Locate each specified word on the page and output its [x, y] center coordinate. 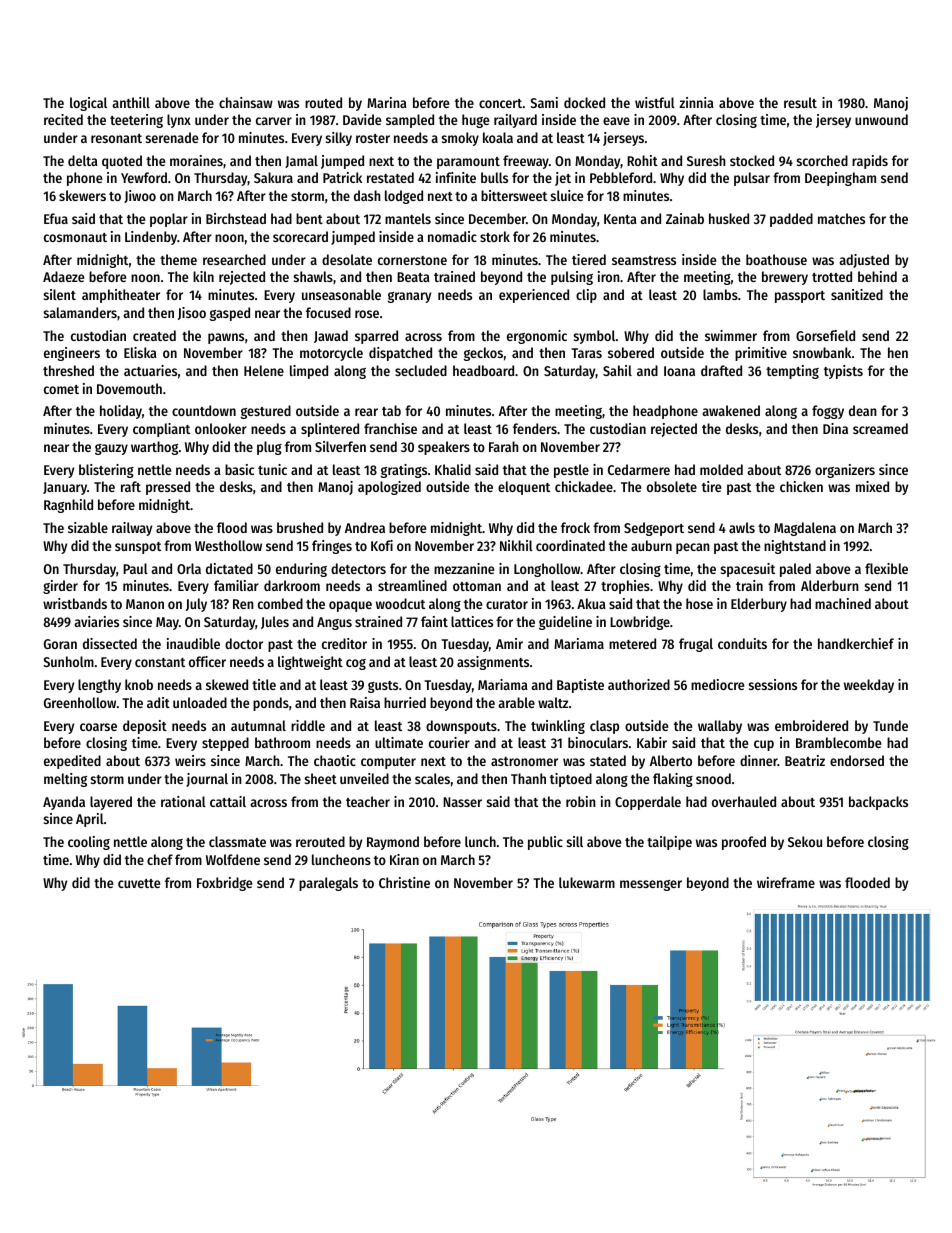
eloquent [524, 488]
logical [88, 104]
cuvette [139, 883]
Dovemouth [129, 388]
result [800, 102]
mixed [872, 486]
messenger [651, 885]
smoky [460, 139]
